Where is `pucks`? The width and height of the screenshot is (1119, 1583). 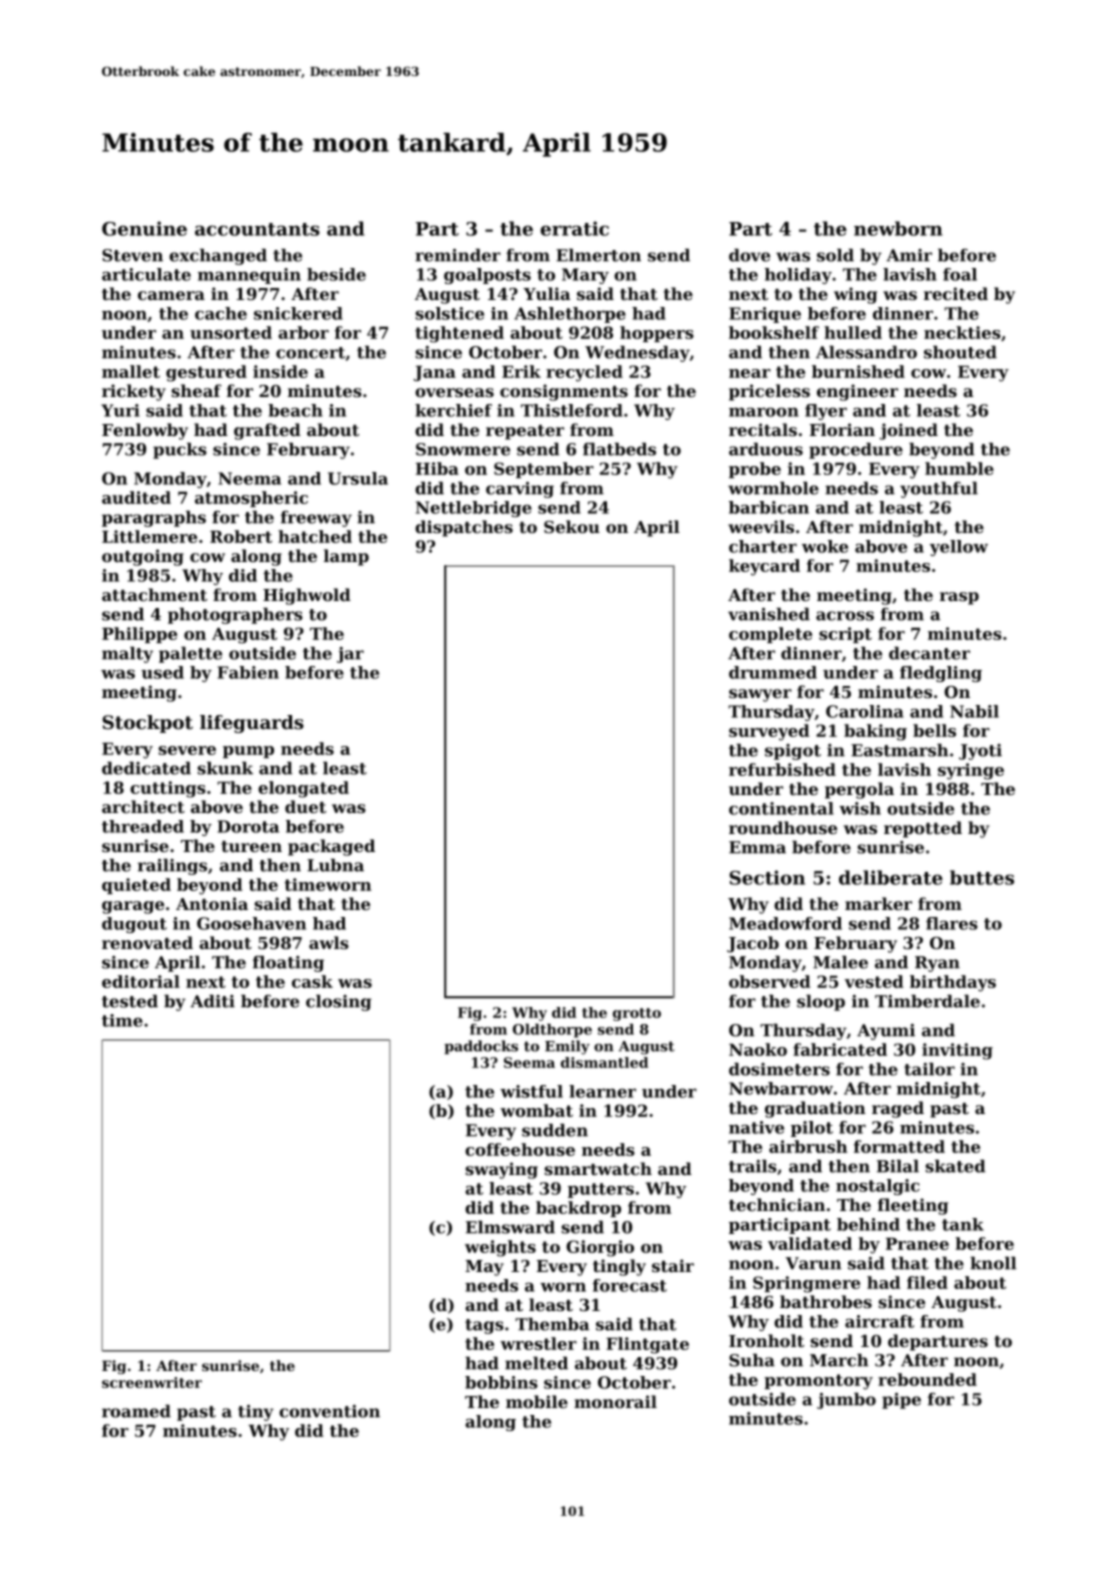 pucks is located at coordinates (180, 450).
